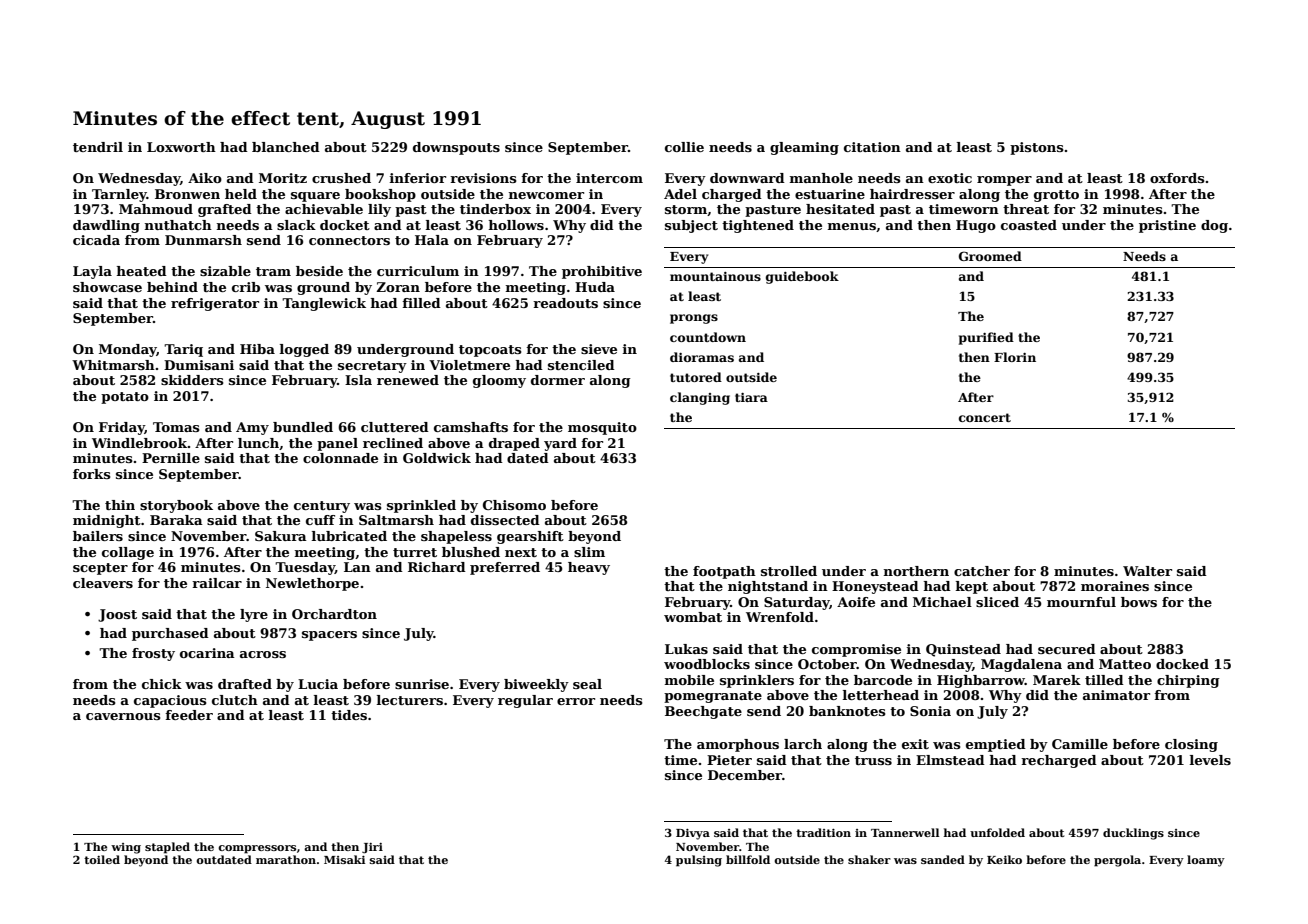  I want to click on feeder, so click(189, 715).
